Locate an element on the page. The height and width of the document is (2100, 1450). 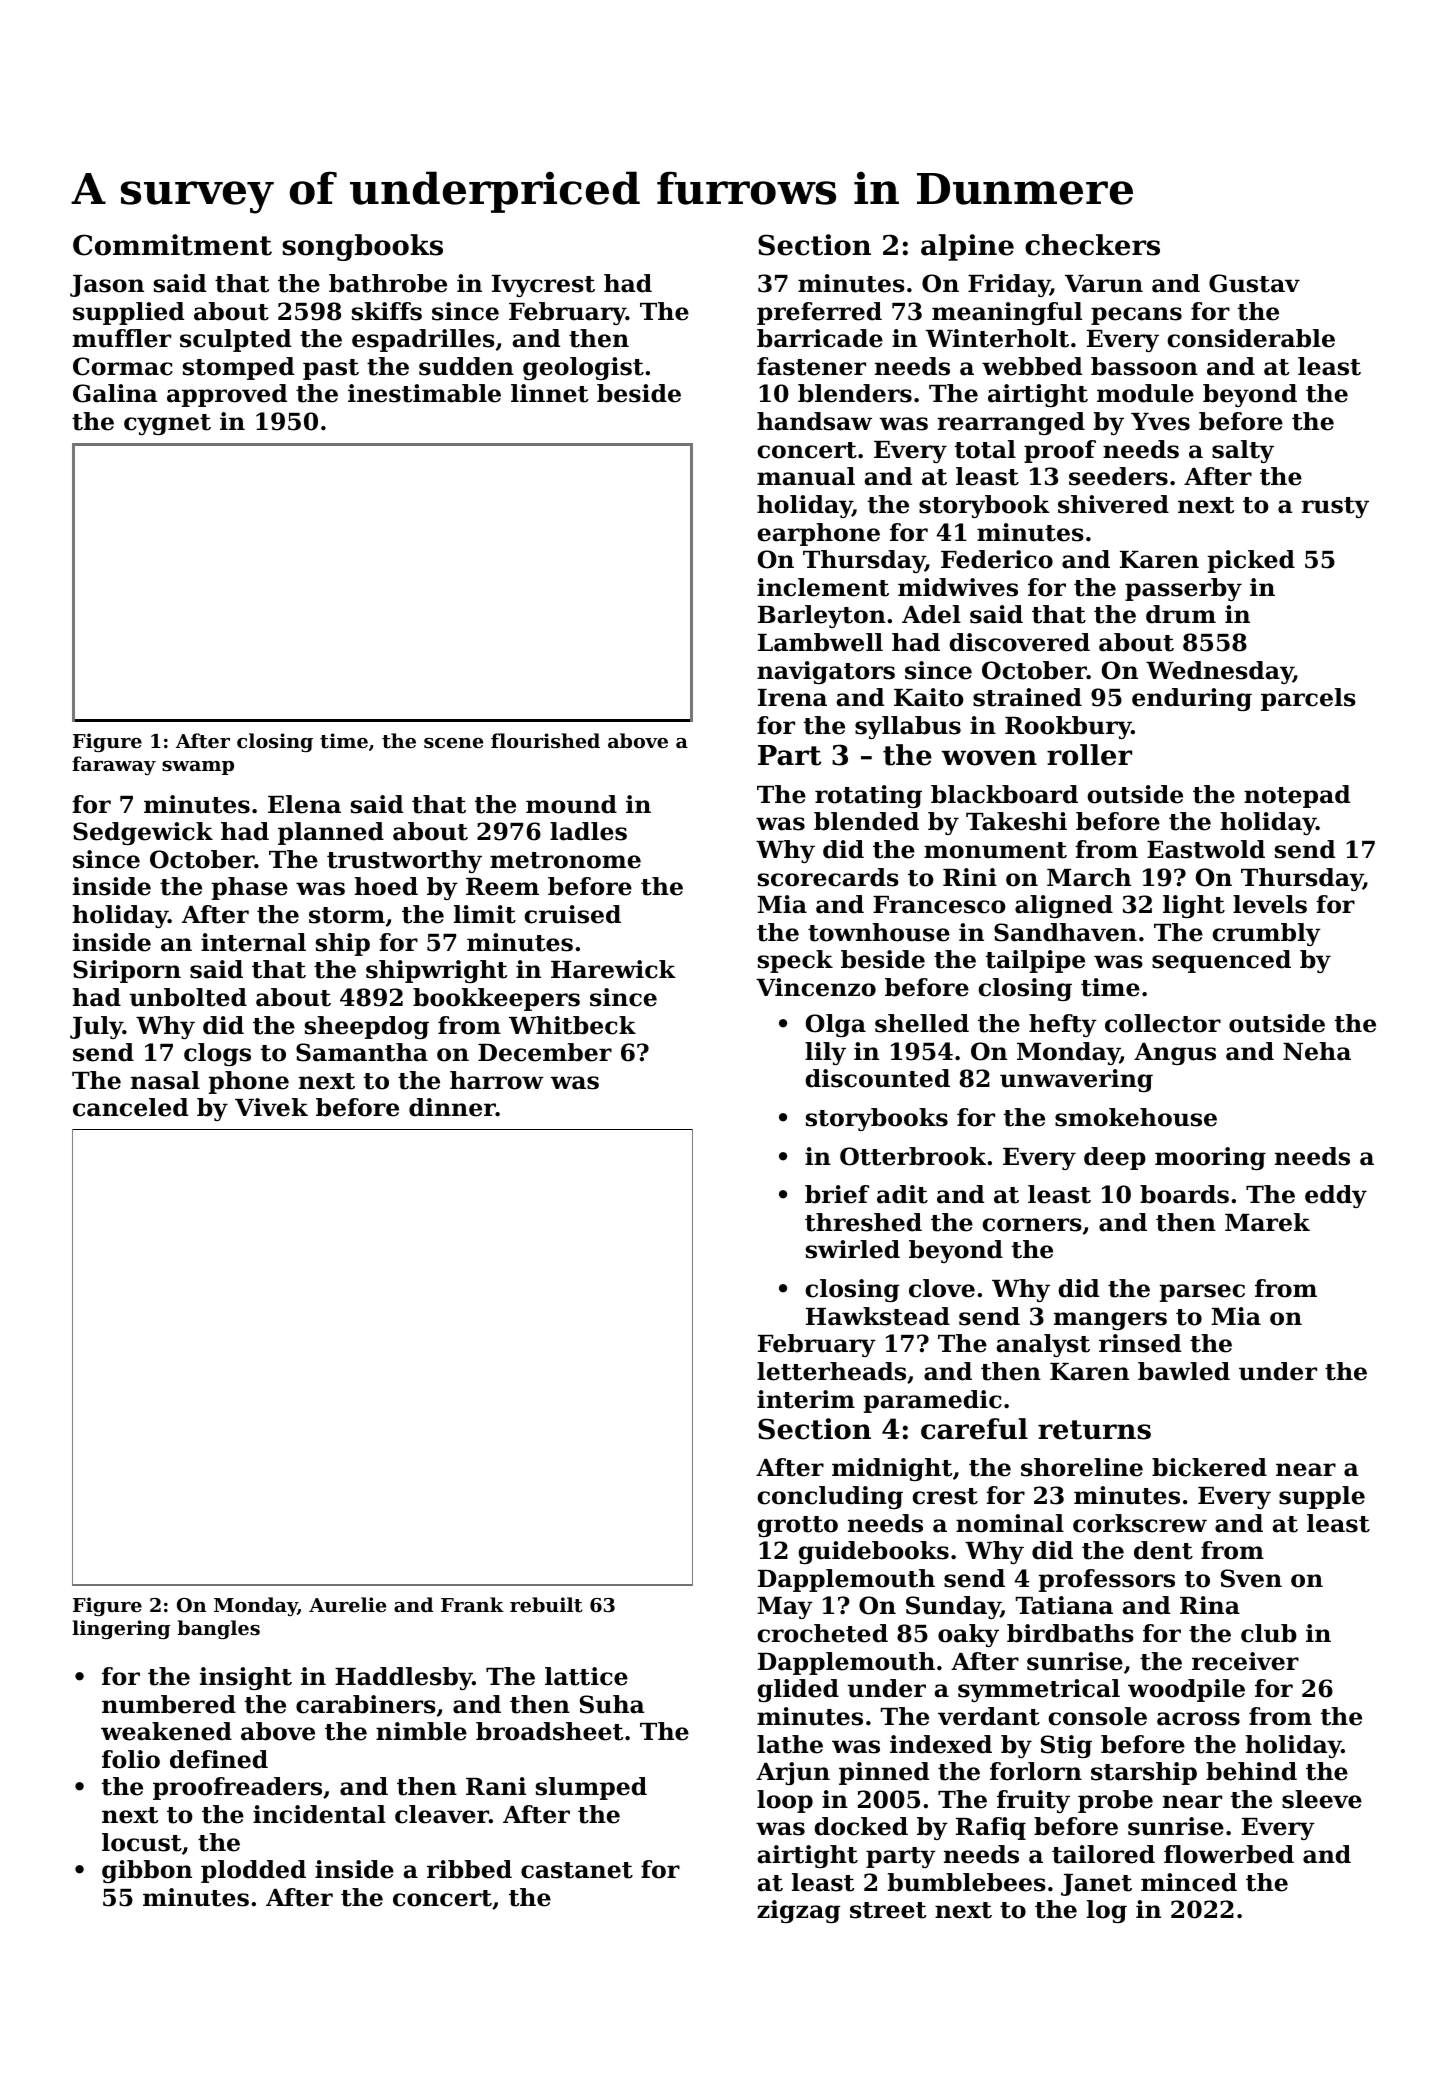
Sven is located at coordinates (1251, 1578).
